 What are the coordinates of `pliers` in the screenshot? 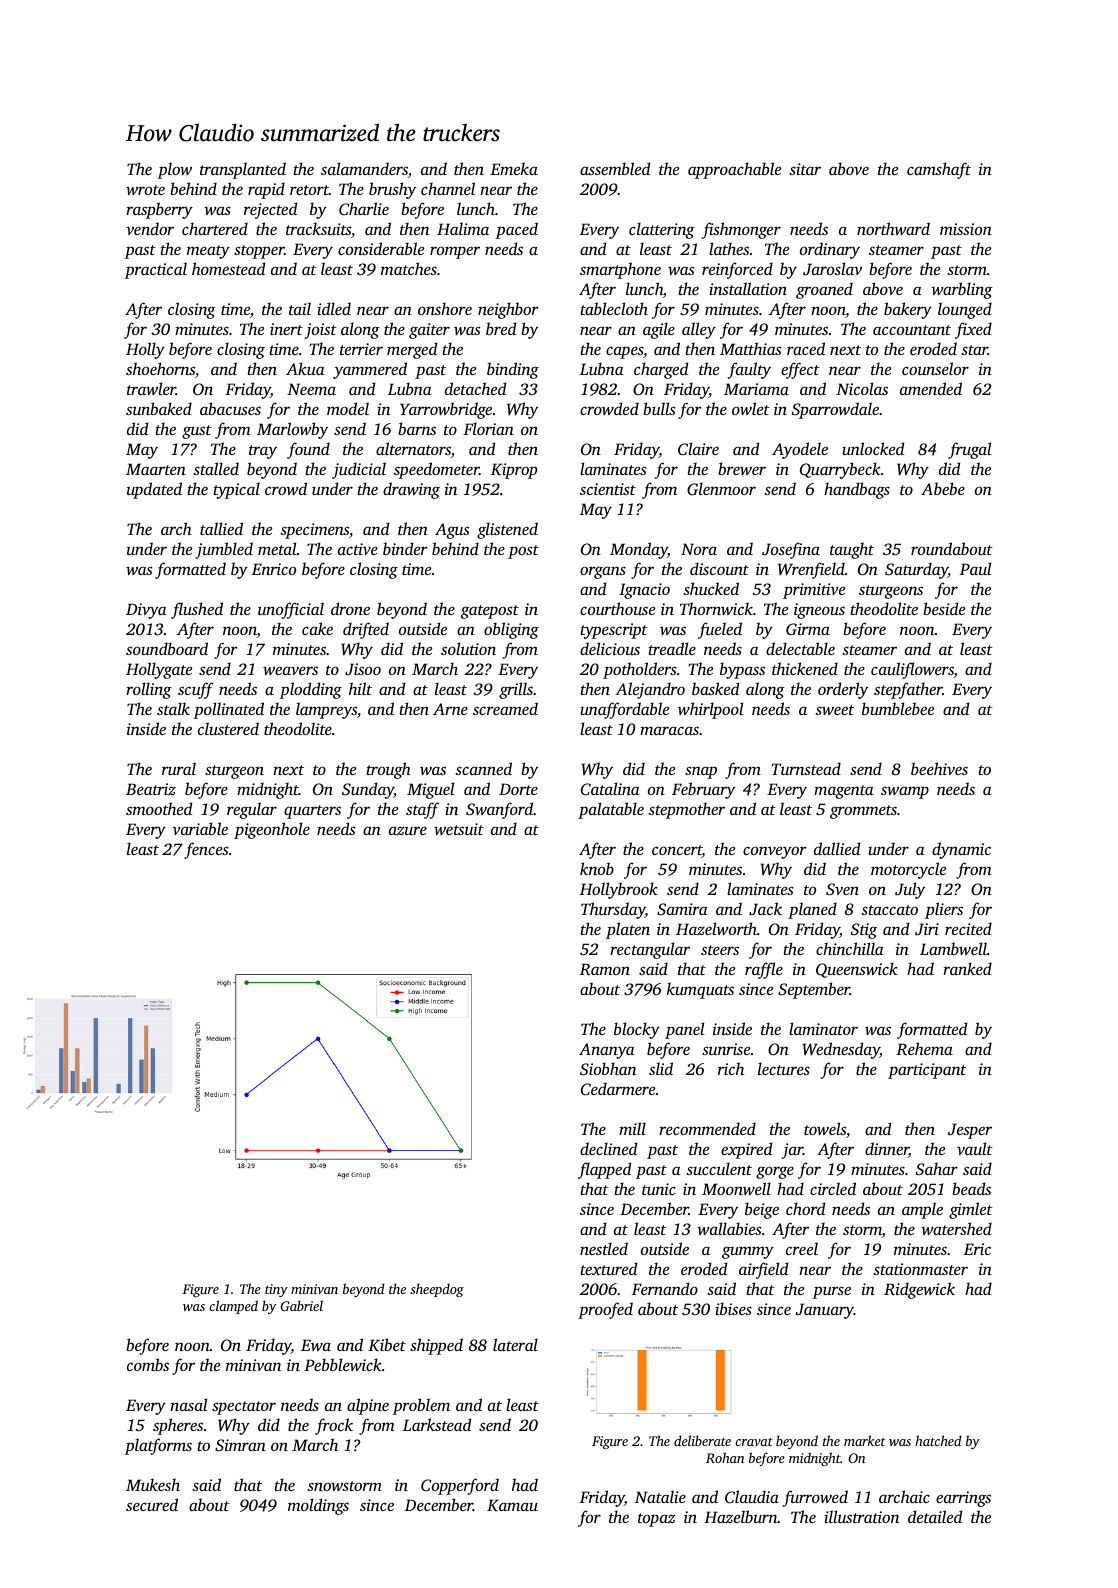 It's located at (944, 910).
